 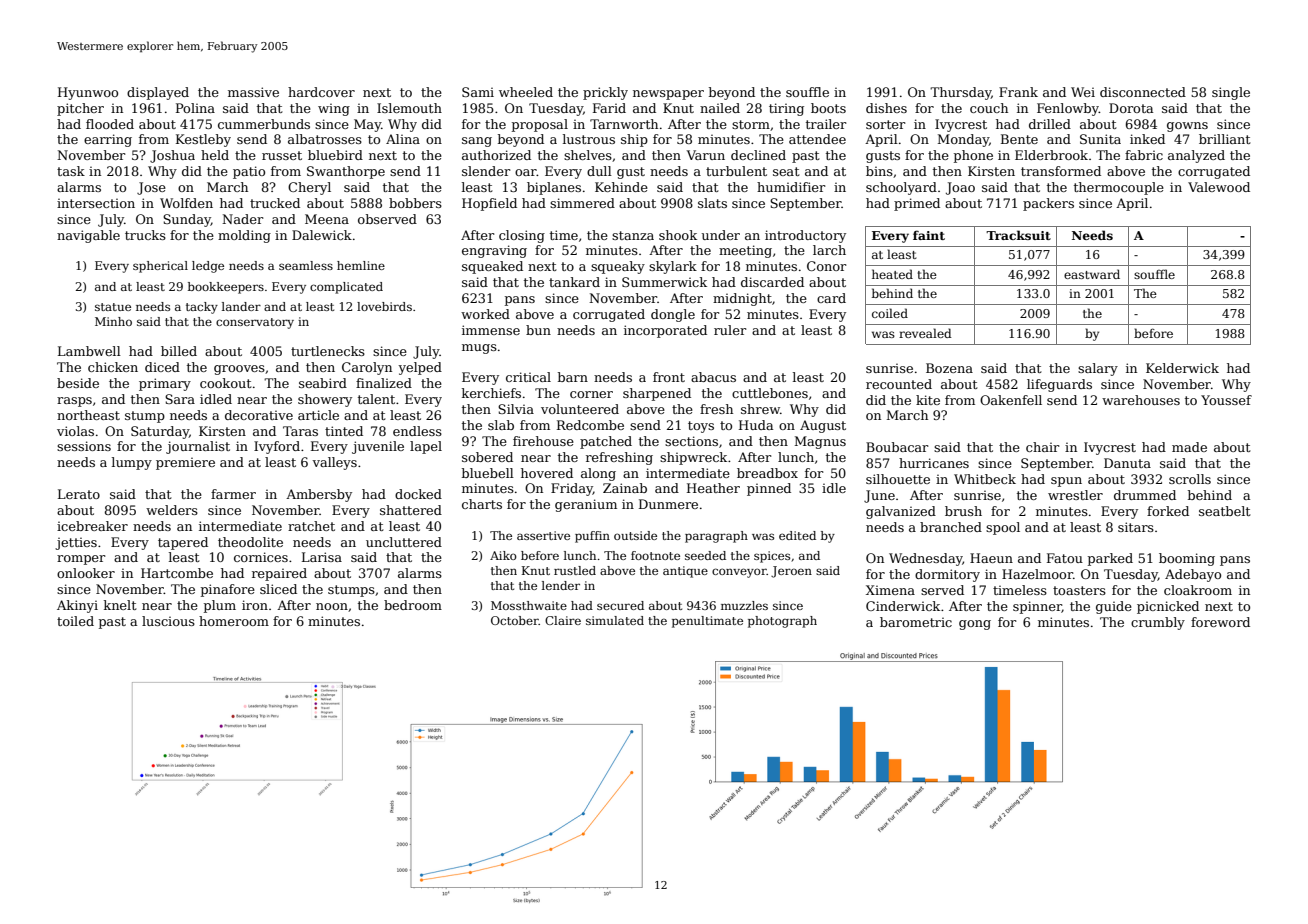 I want to click on spool, so click(x=1003, y=528).
